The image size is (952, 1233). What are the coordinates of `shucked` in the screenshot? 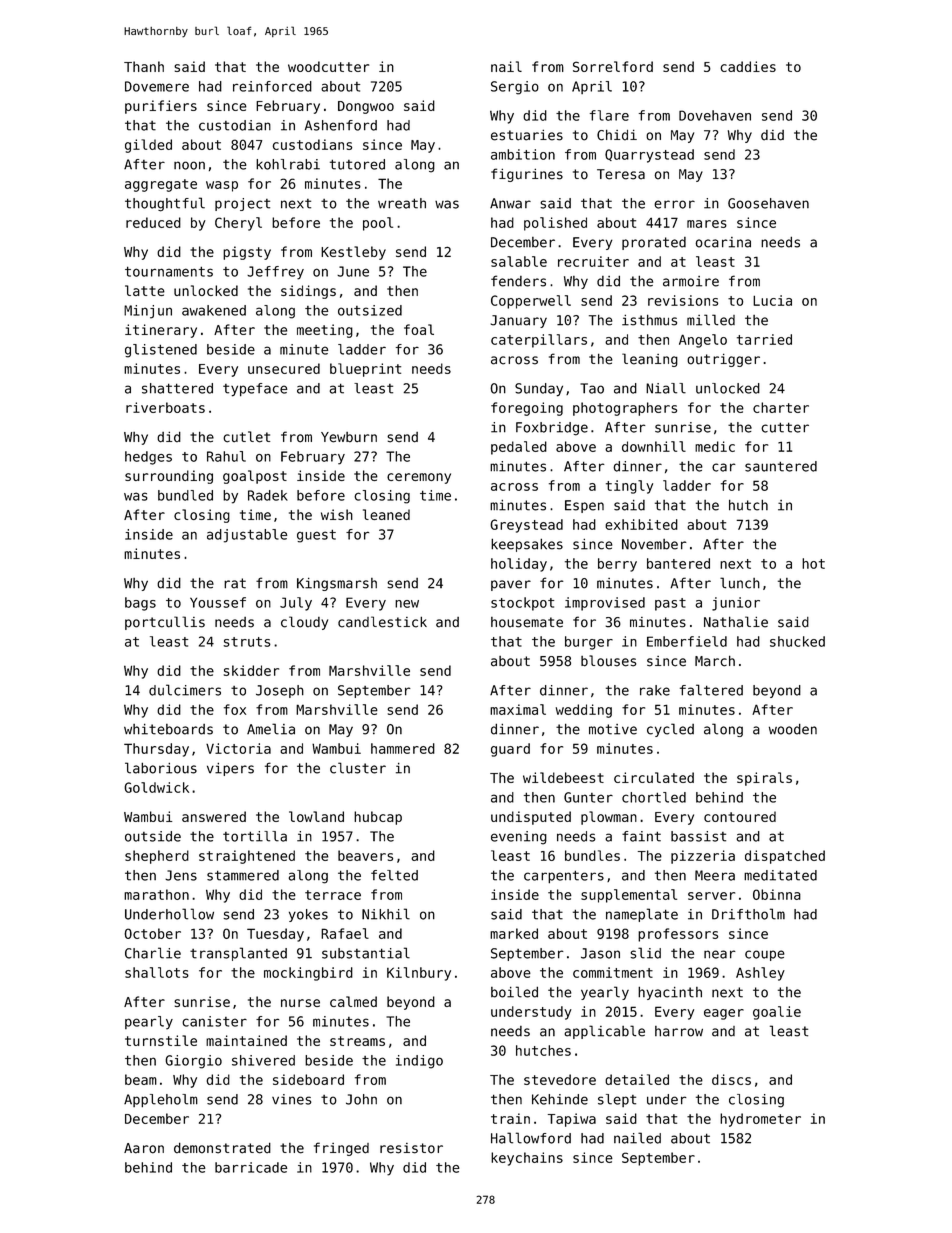 It's located at (797, 641).
